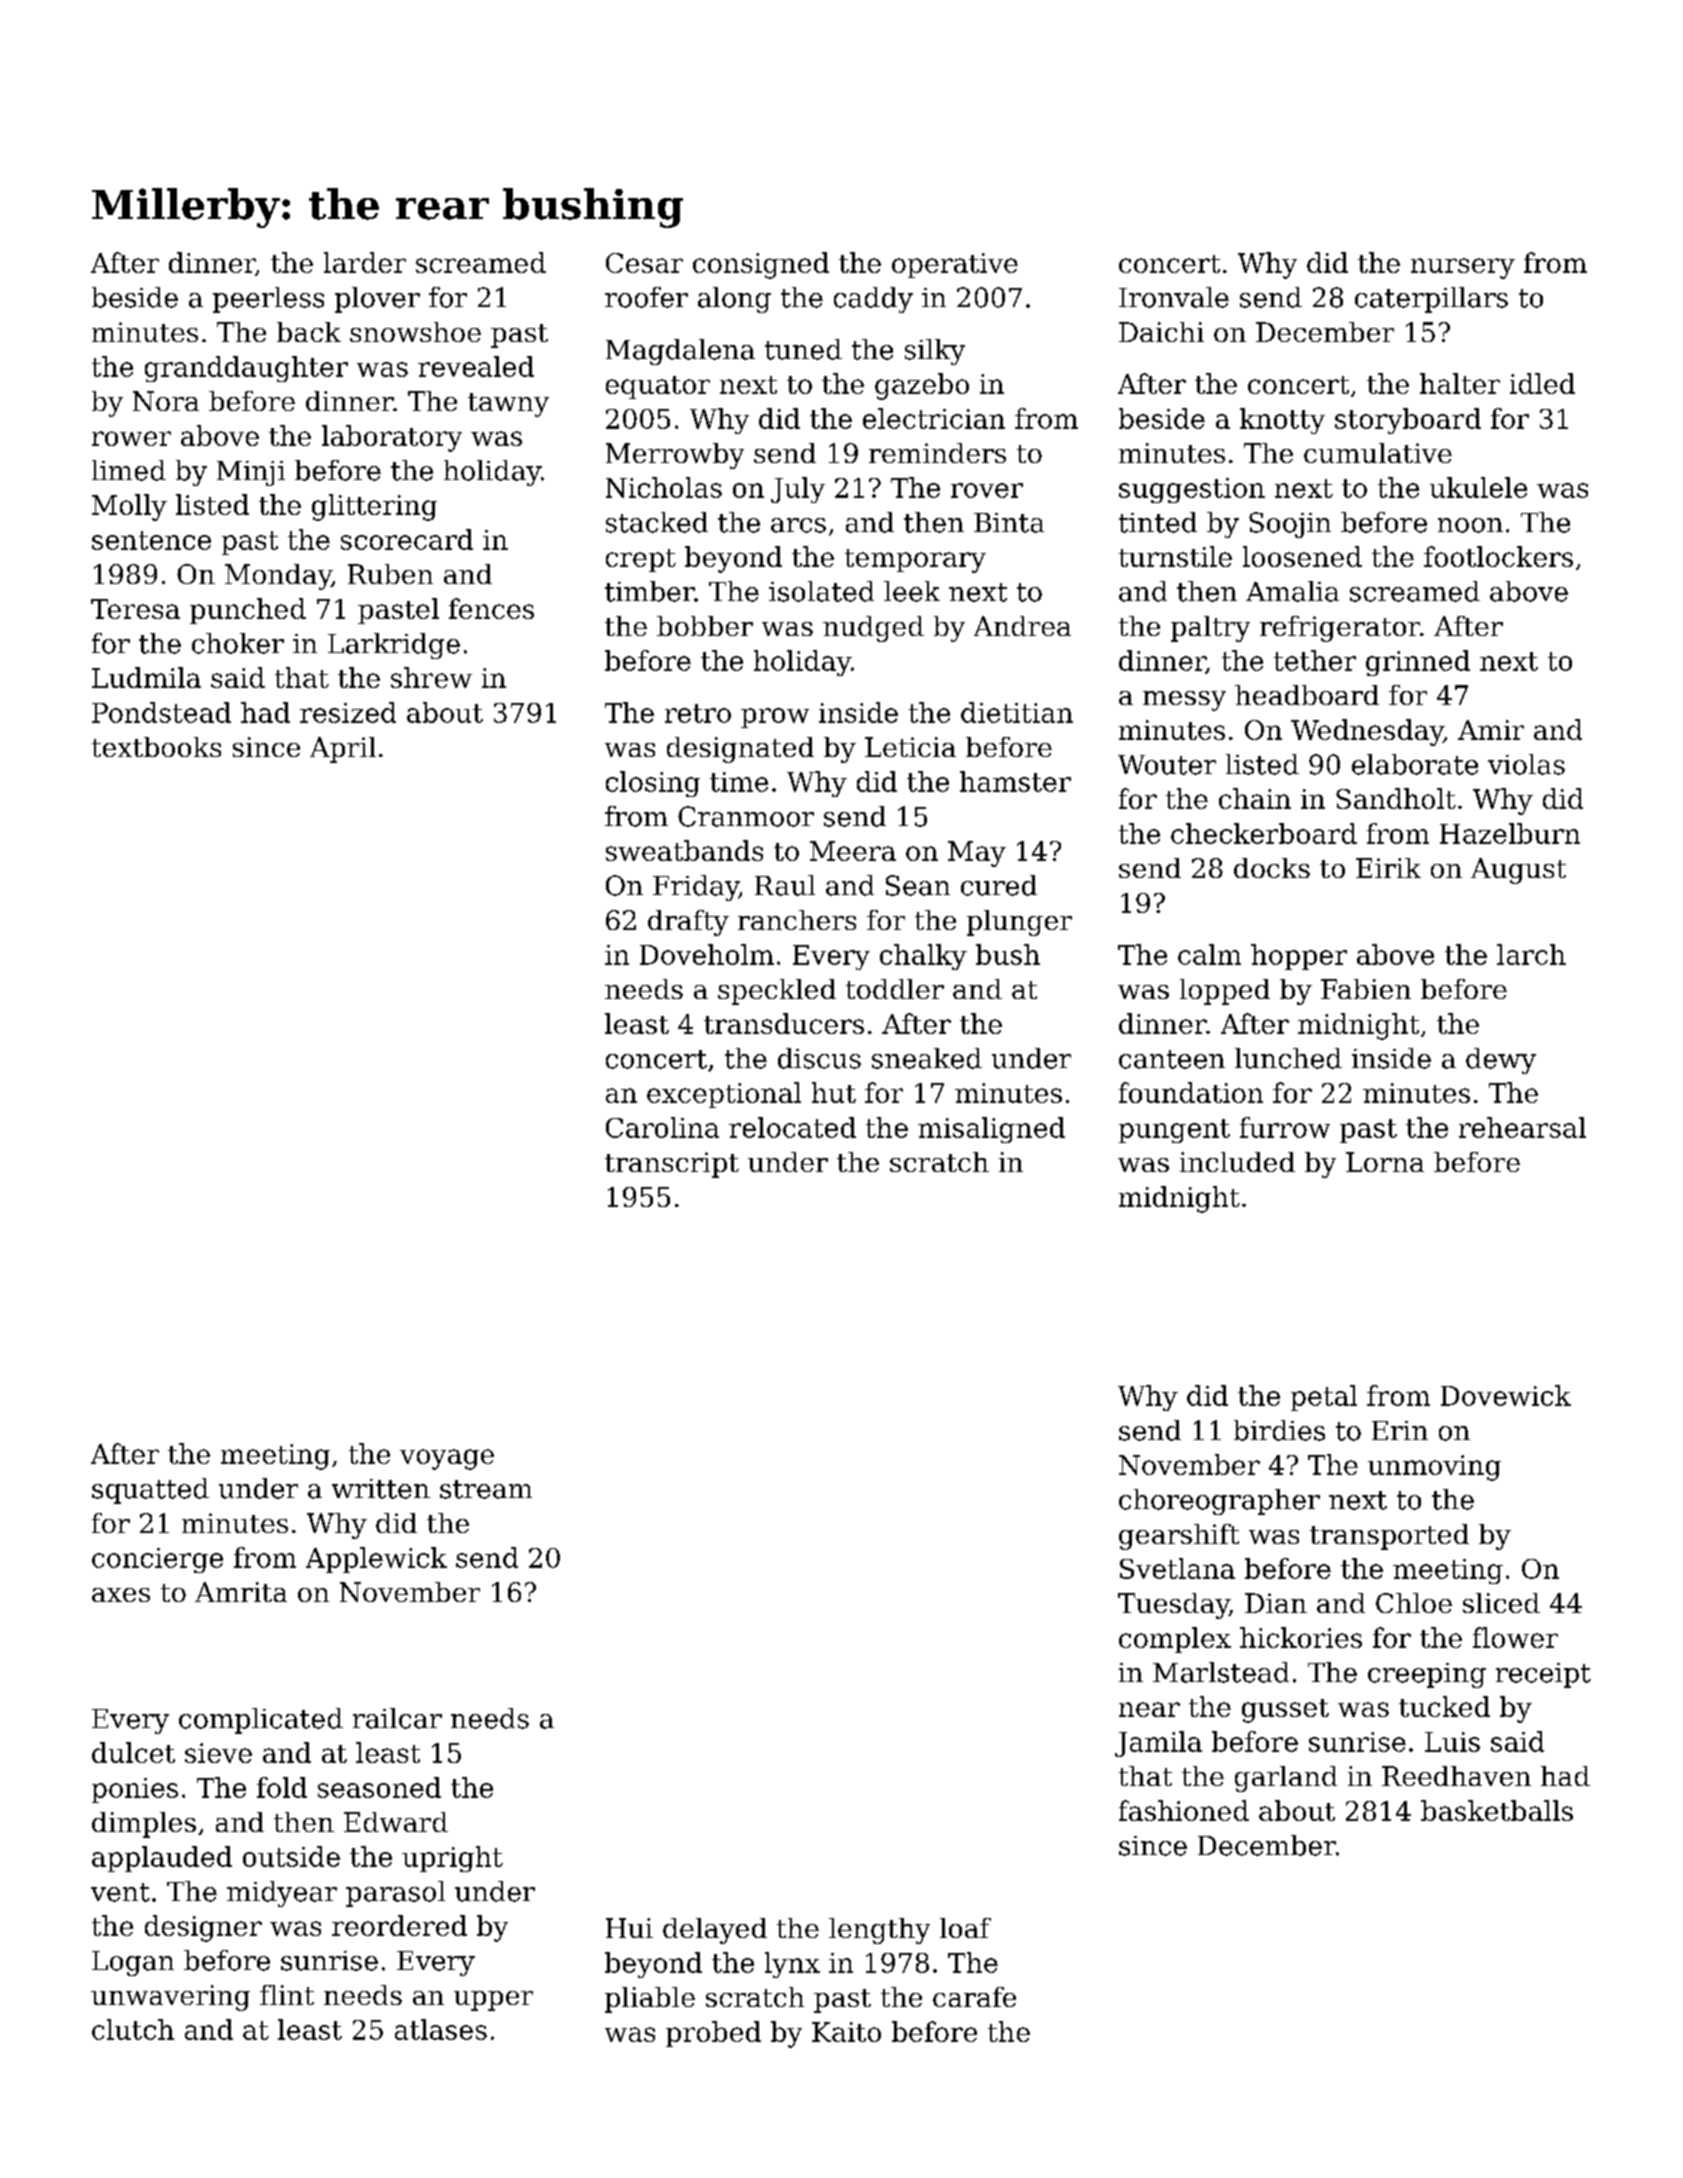  Describe the element at coordinates (1324, 1398) in the screenshot. I see `petal` at that location.
